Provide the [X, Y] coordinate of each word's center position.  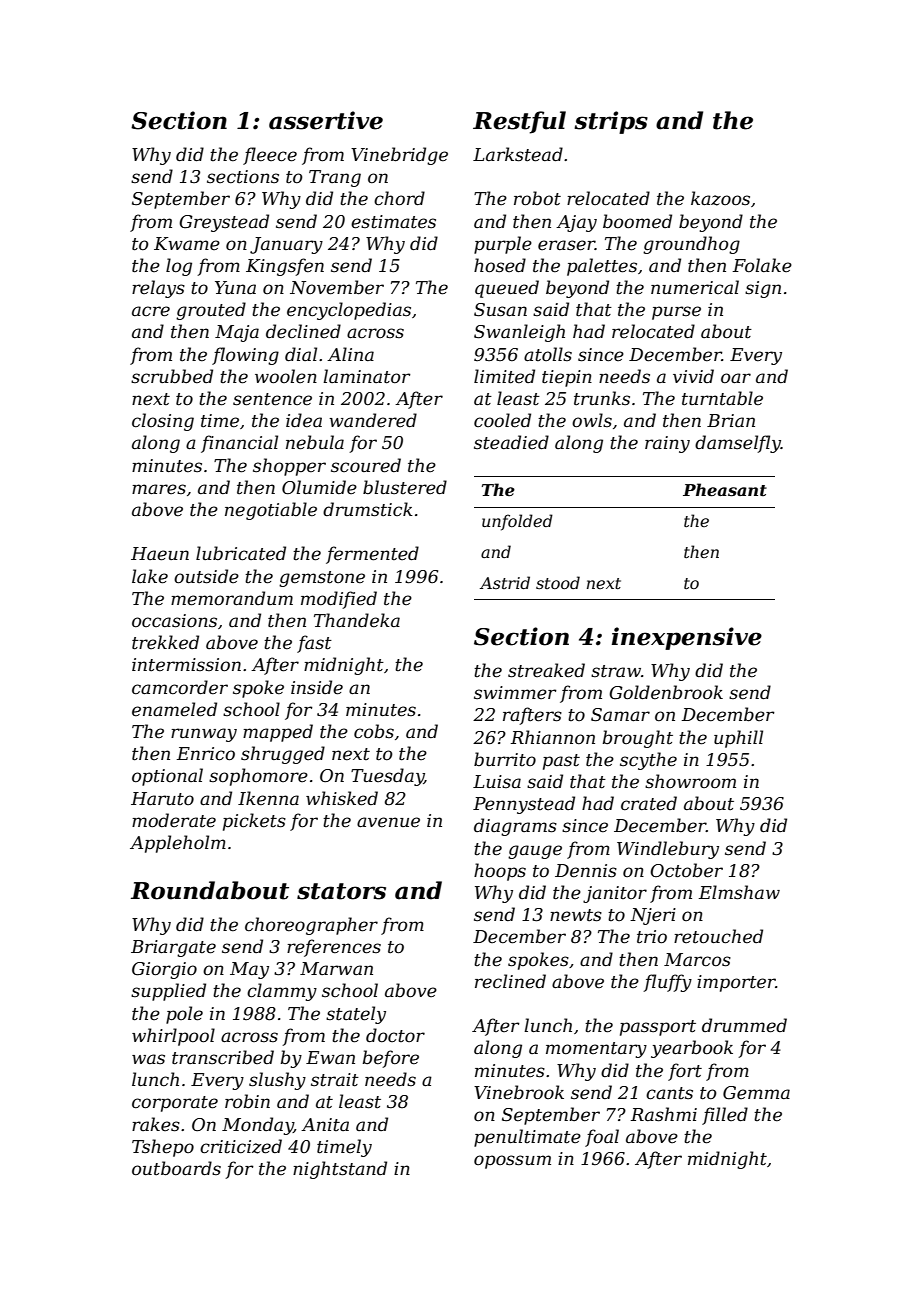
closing [163, 422]
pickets [254, 822]
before [390, 1059]
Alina [350, 354]
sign [763, 289]
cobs [374, 731]
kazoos [720, 198]
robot [537, 198]
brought [637, 739]
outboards [176, 1168]
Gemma [756, 1093]
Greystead [224, 223]
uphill [738, 739]
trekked [165, 642]
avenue [388, 822]
